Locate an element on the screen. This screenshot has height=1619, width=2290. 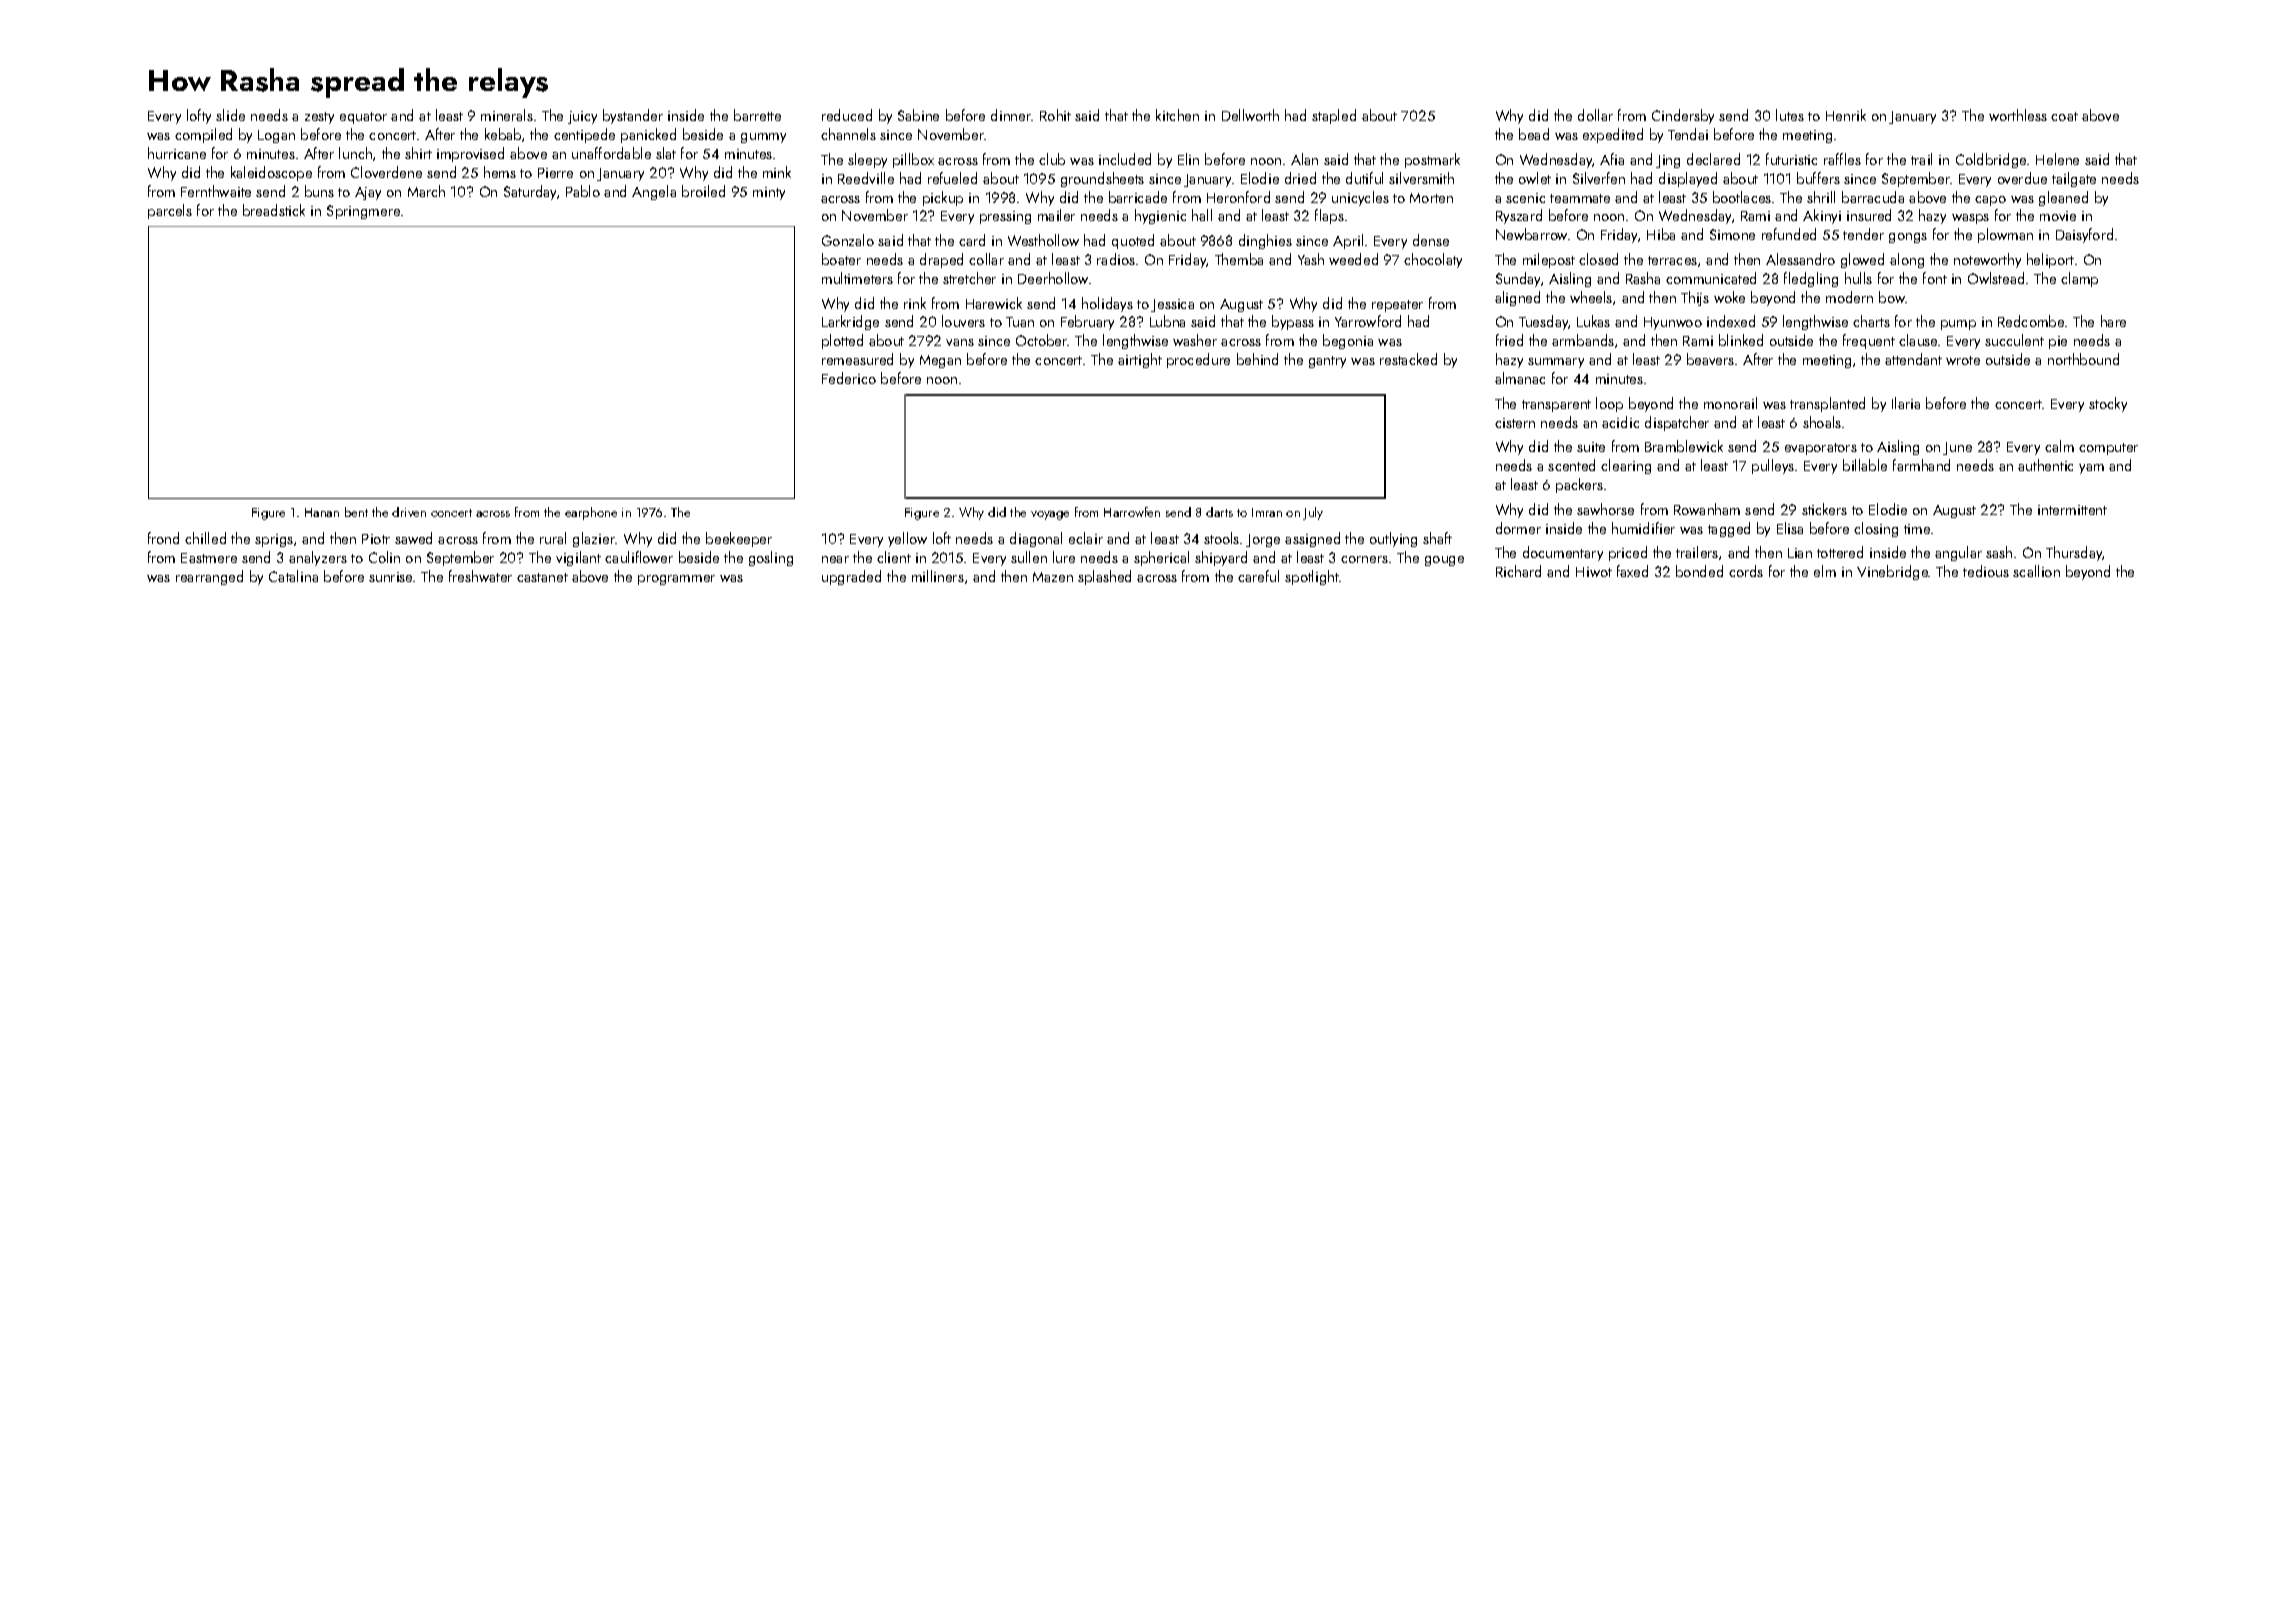
remeasured is located at coordinates (857, 359).
